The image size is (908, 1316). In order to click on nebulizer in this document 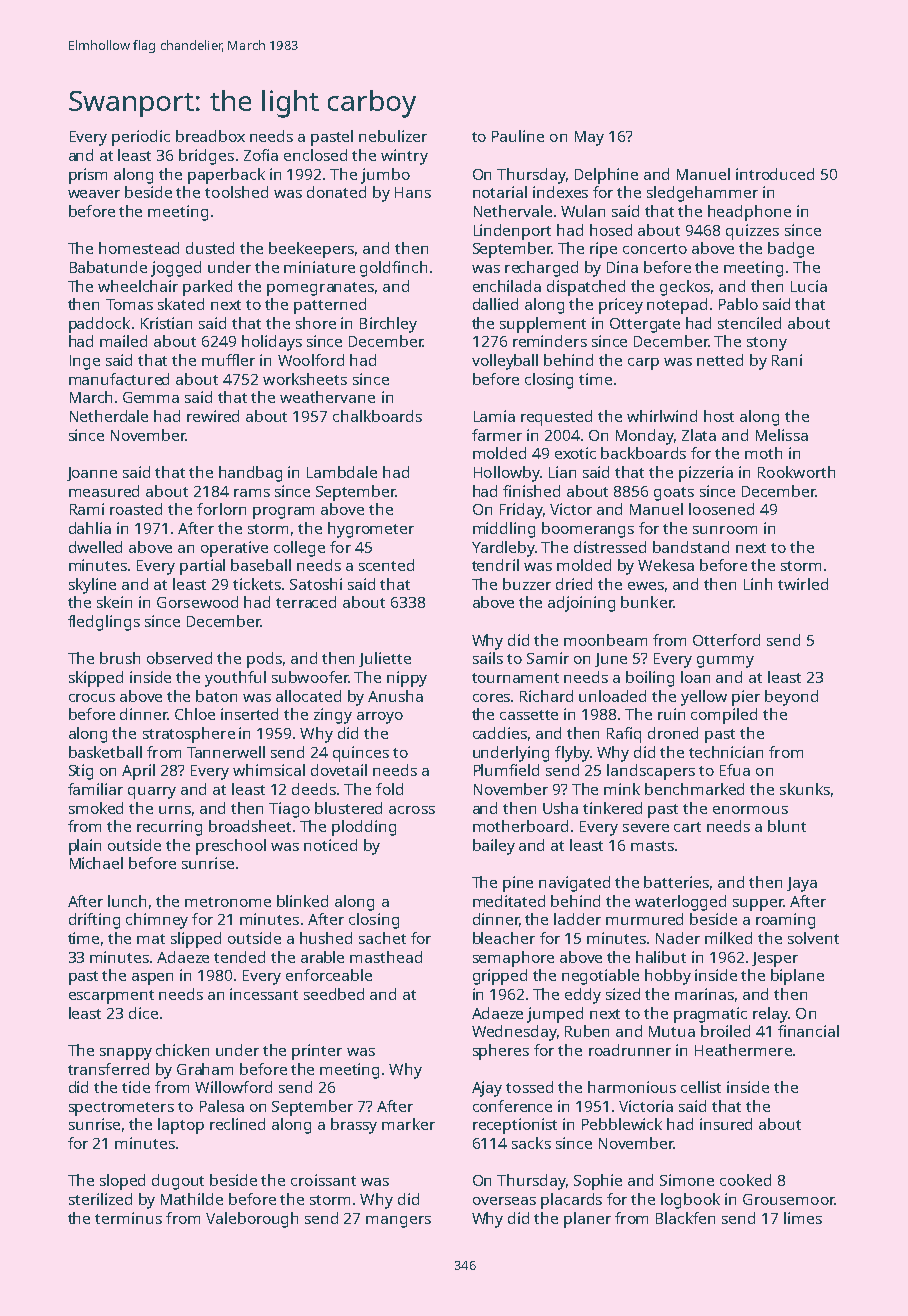, I will do `click(393, 136)`.
